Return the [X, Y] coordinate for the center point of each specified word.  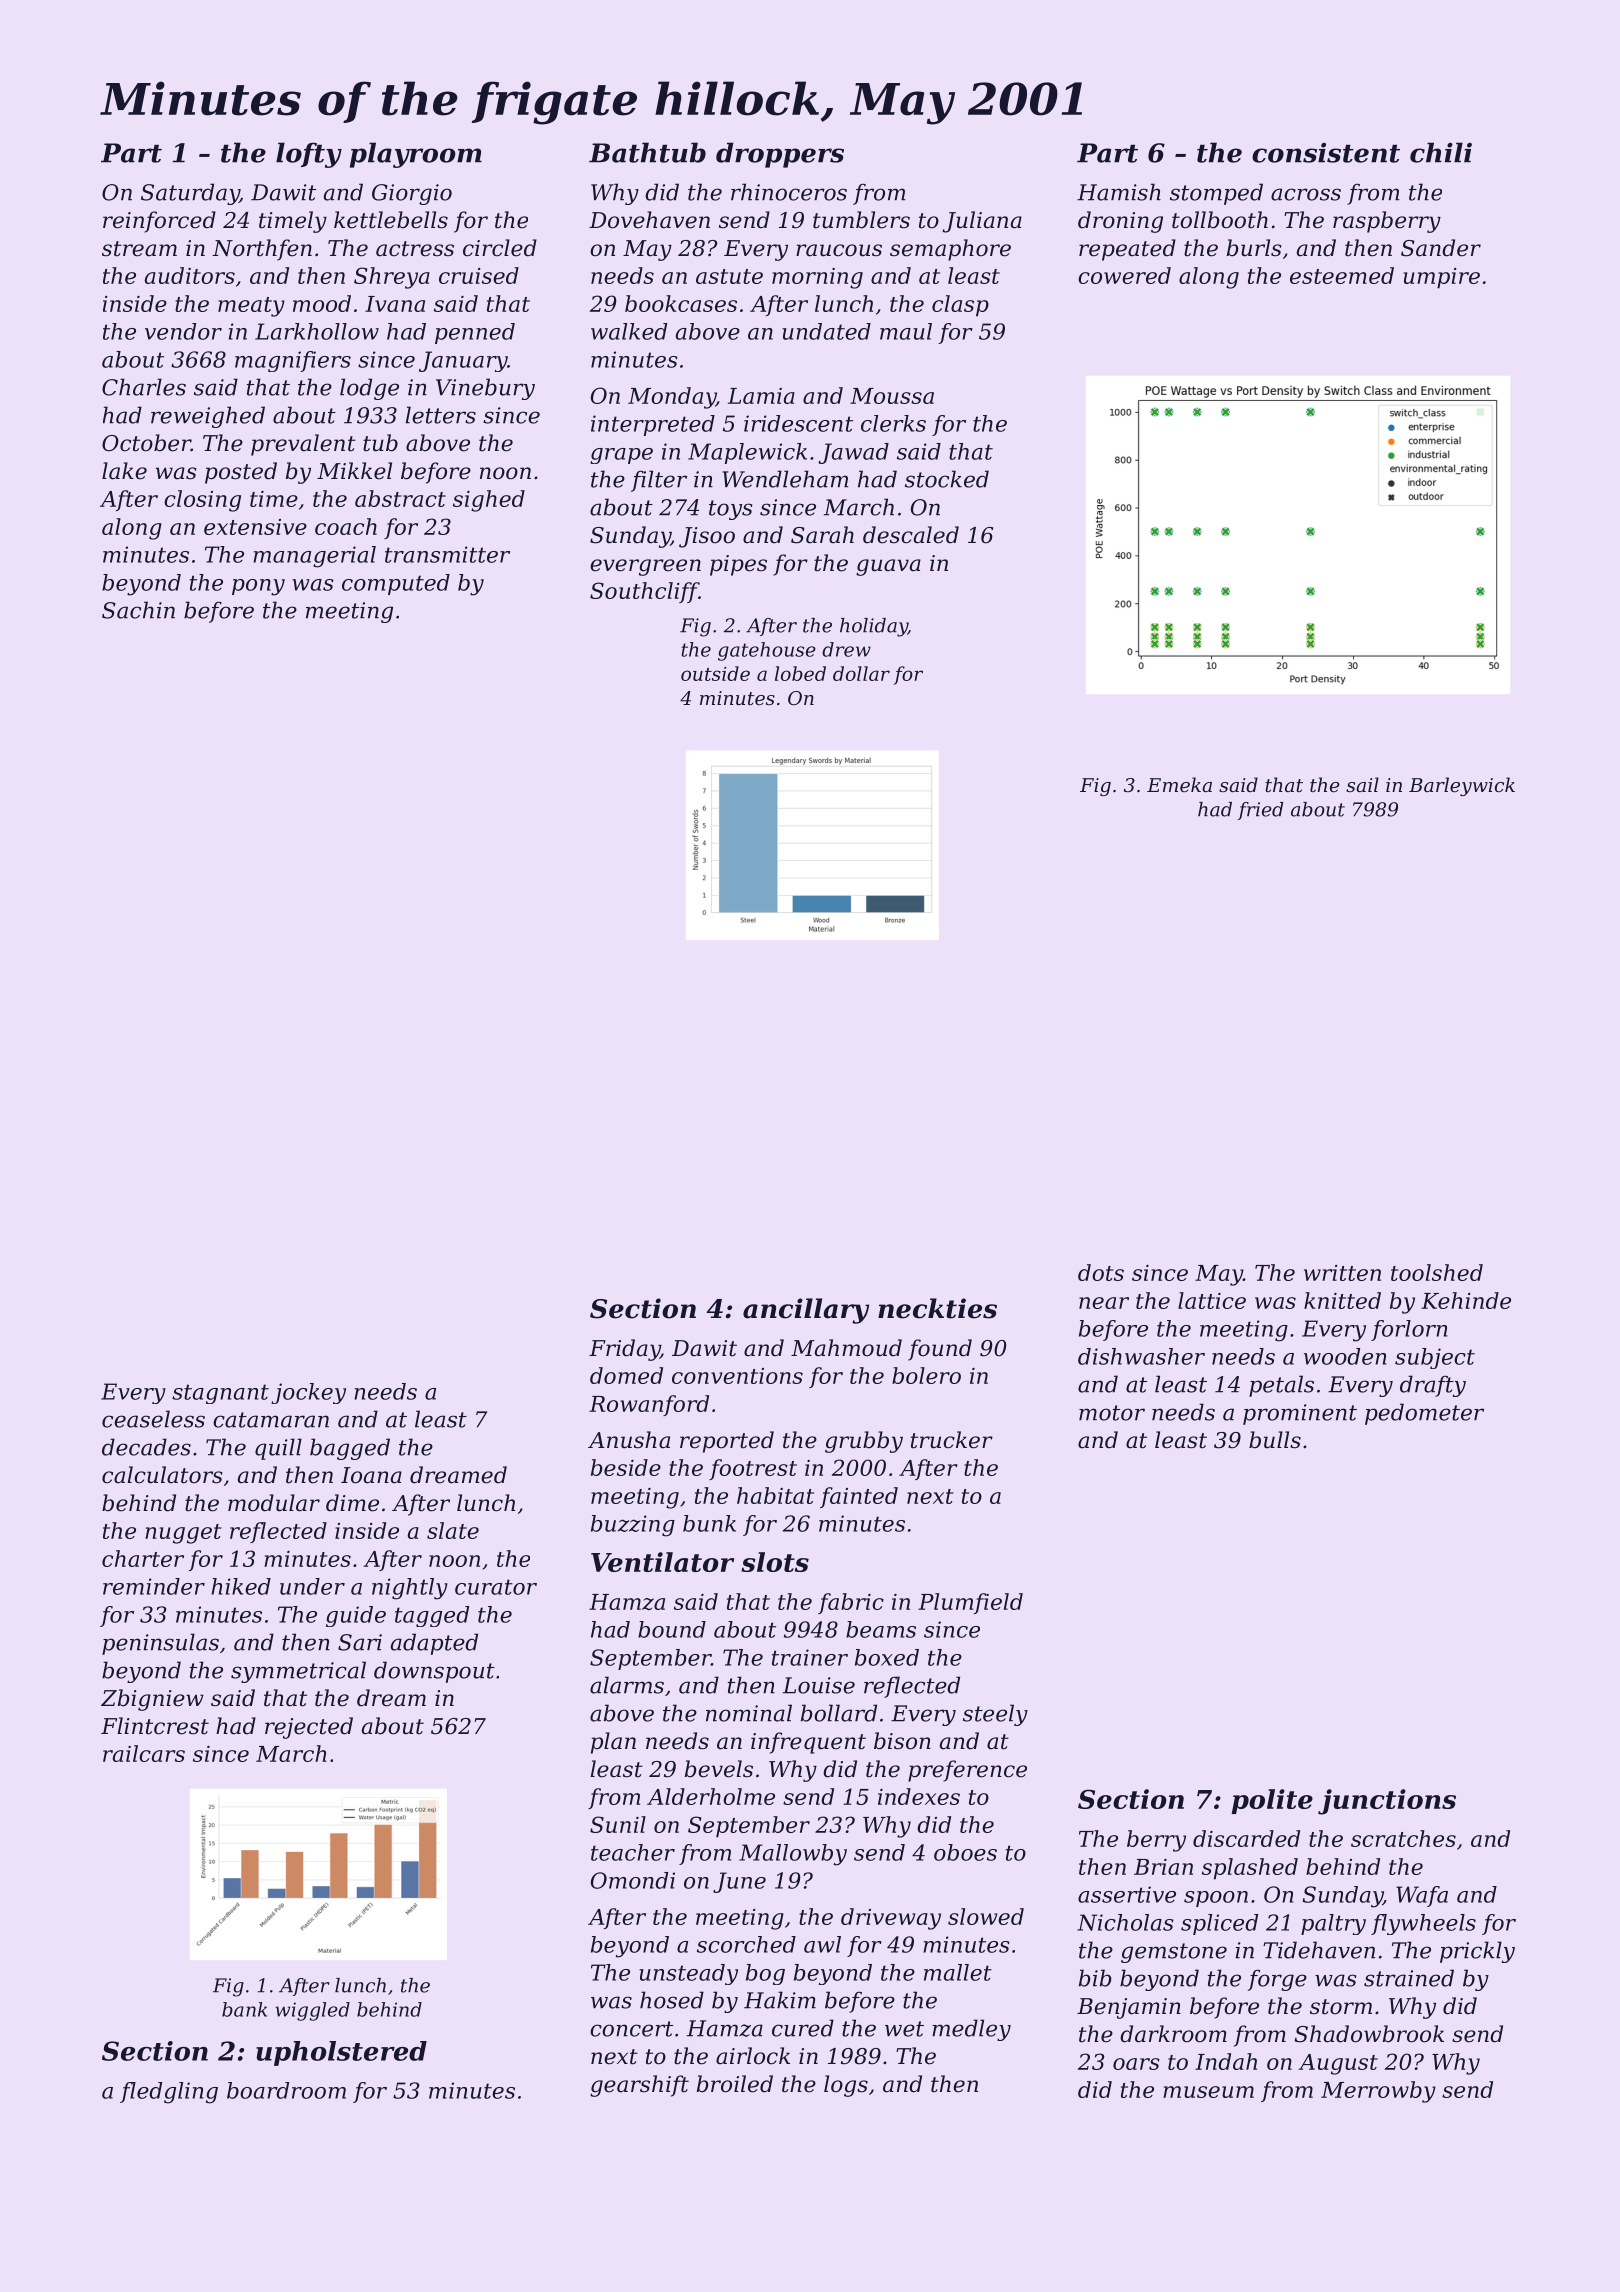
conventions [737, 1376]
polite [1272, 1801]
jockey [308, 1393]
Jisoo [707, 537]
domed [626, 1375]
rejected [309, 1728]
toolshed [1437, 1272]
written [1342, 1273]
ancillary [806, 1311]
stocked [947, 479]
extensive [255, 527]
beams [881, 1629]
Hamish [1119, 192]
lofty [309, 155]
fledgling [169, 2093]
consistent [1326, 153]
